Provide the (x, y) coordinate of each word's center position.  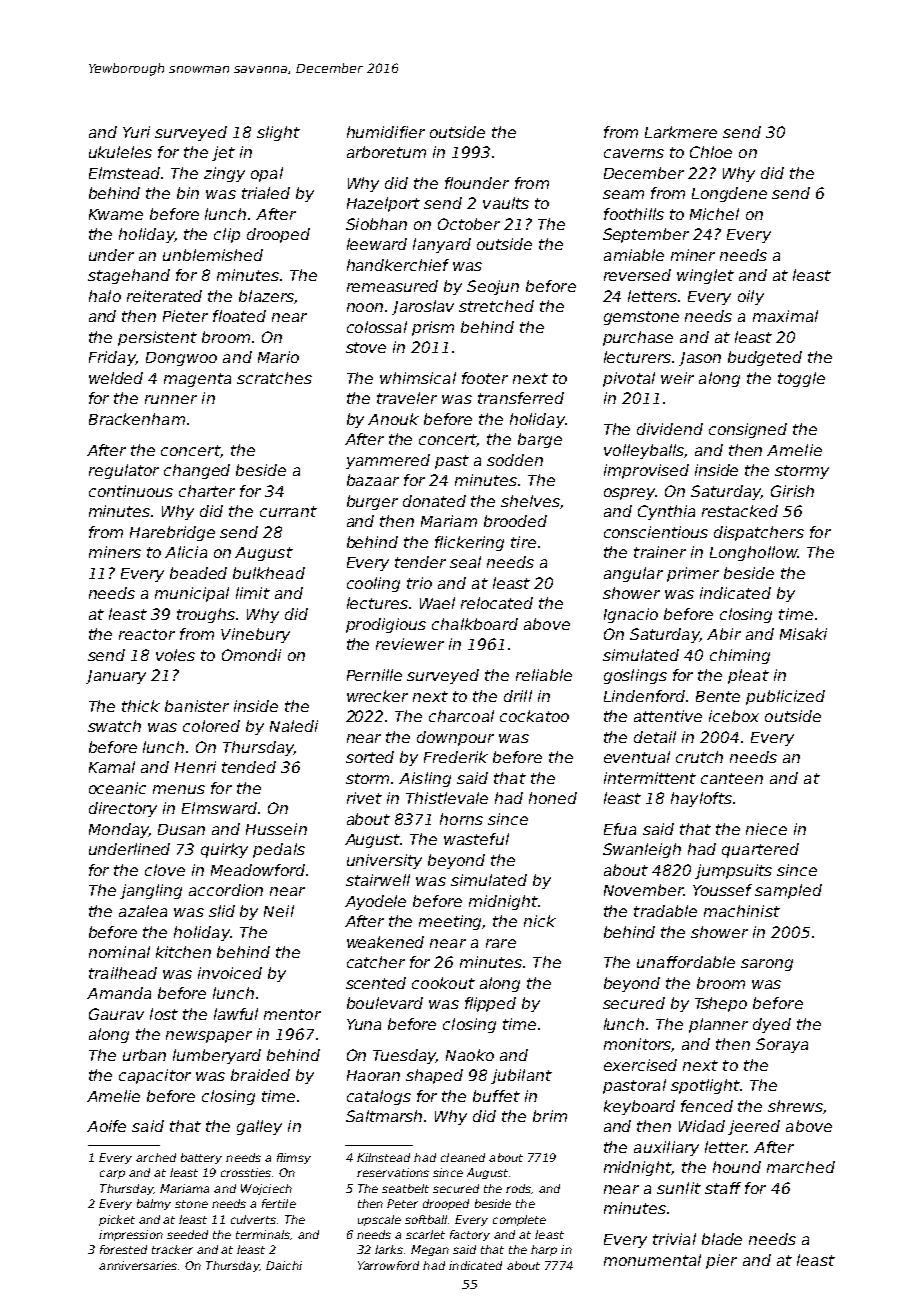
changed (197, 471)
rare (501, 943)
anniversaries (138, 1265)
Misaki (803, 634)
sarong (767, 965)
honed (553, 798)
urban (144, 1055)
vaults (506, 203)
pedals (279, 850)
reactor (147, 634)
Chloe (711, 152)
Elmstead (124, 173)
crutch (699, 757)
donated (434, 501)
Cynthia (666, 512)
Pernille (374, 675)
